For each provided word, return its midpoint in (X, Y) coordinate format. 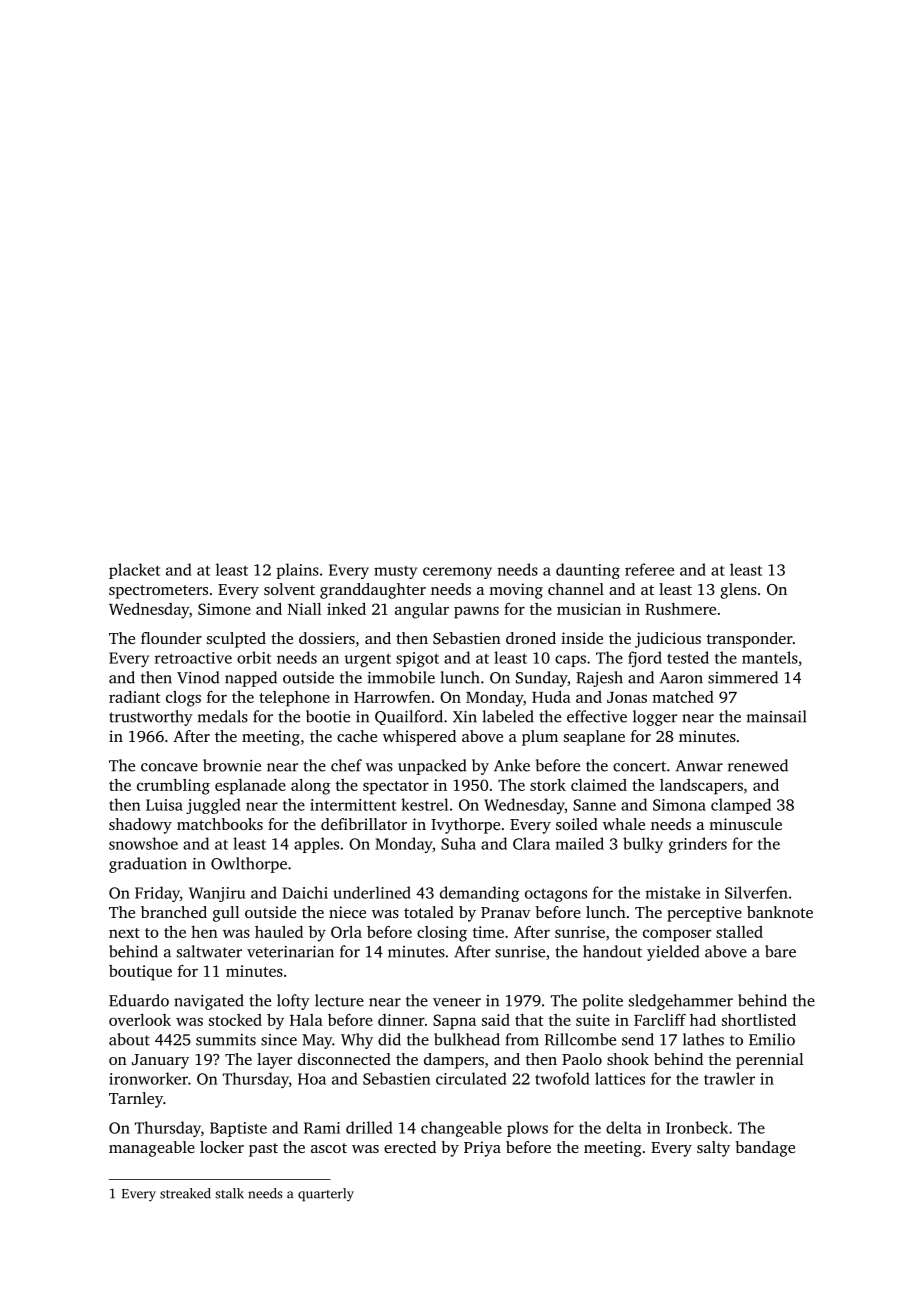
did (389, 1039)
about (129, 1039)
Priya (482, 1149)
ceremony (457, 573)
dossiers (327, 638)
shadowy (140, 826)
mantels (770, 657)
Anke (512, 765)
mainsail (777, 716)
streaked (185, 1193)
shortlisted (759, 1020)
